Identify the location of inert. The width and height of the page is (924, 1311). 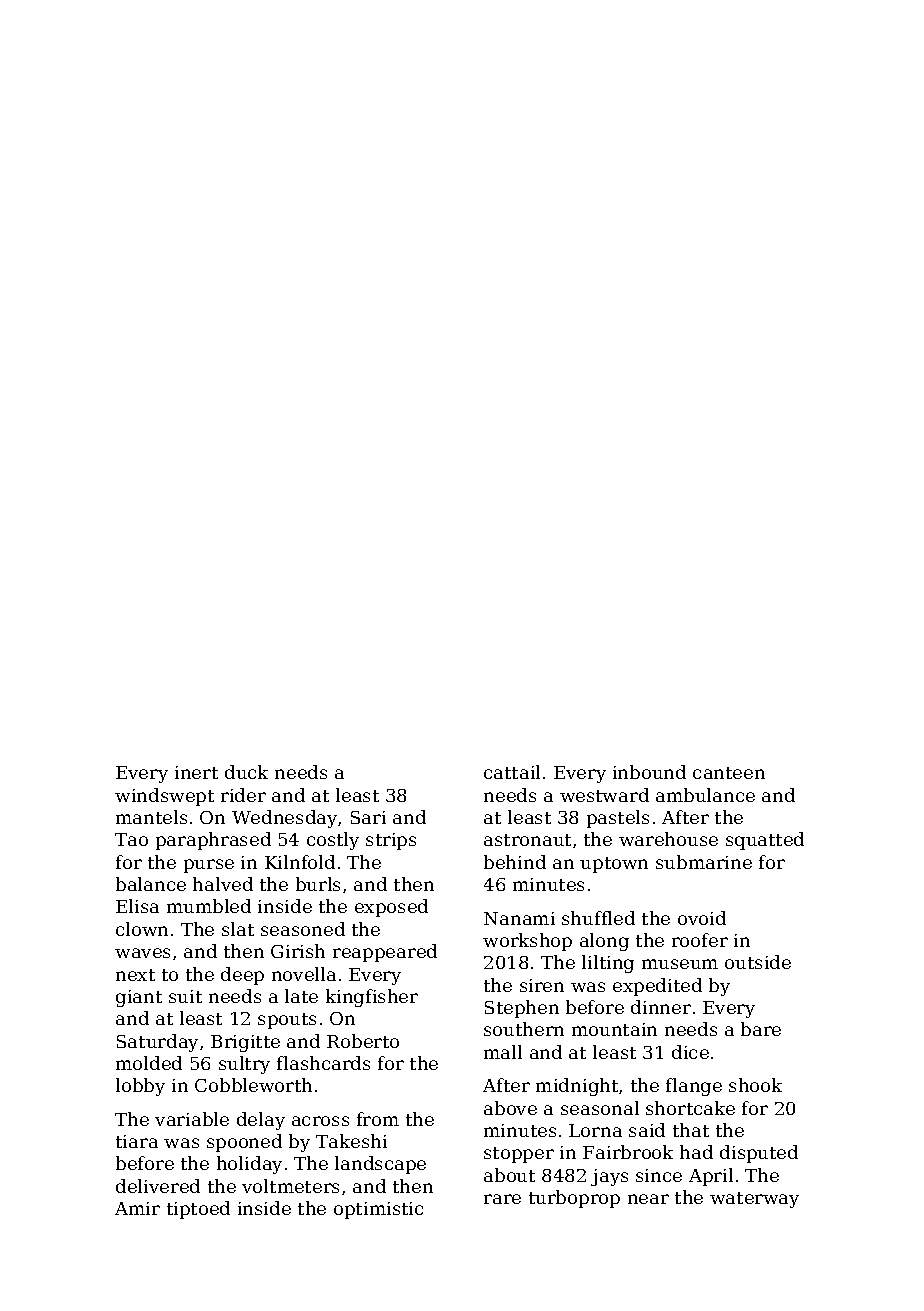
(196, 772).
